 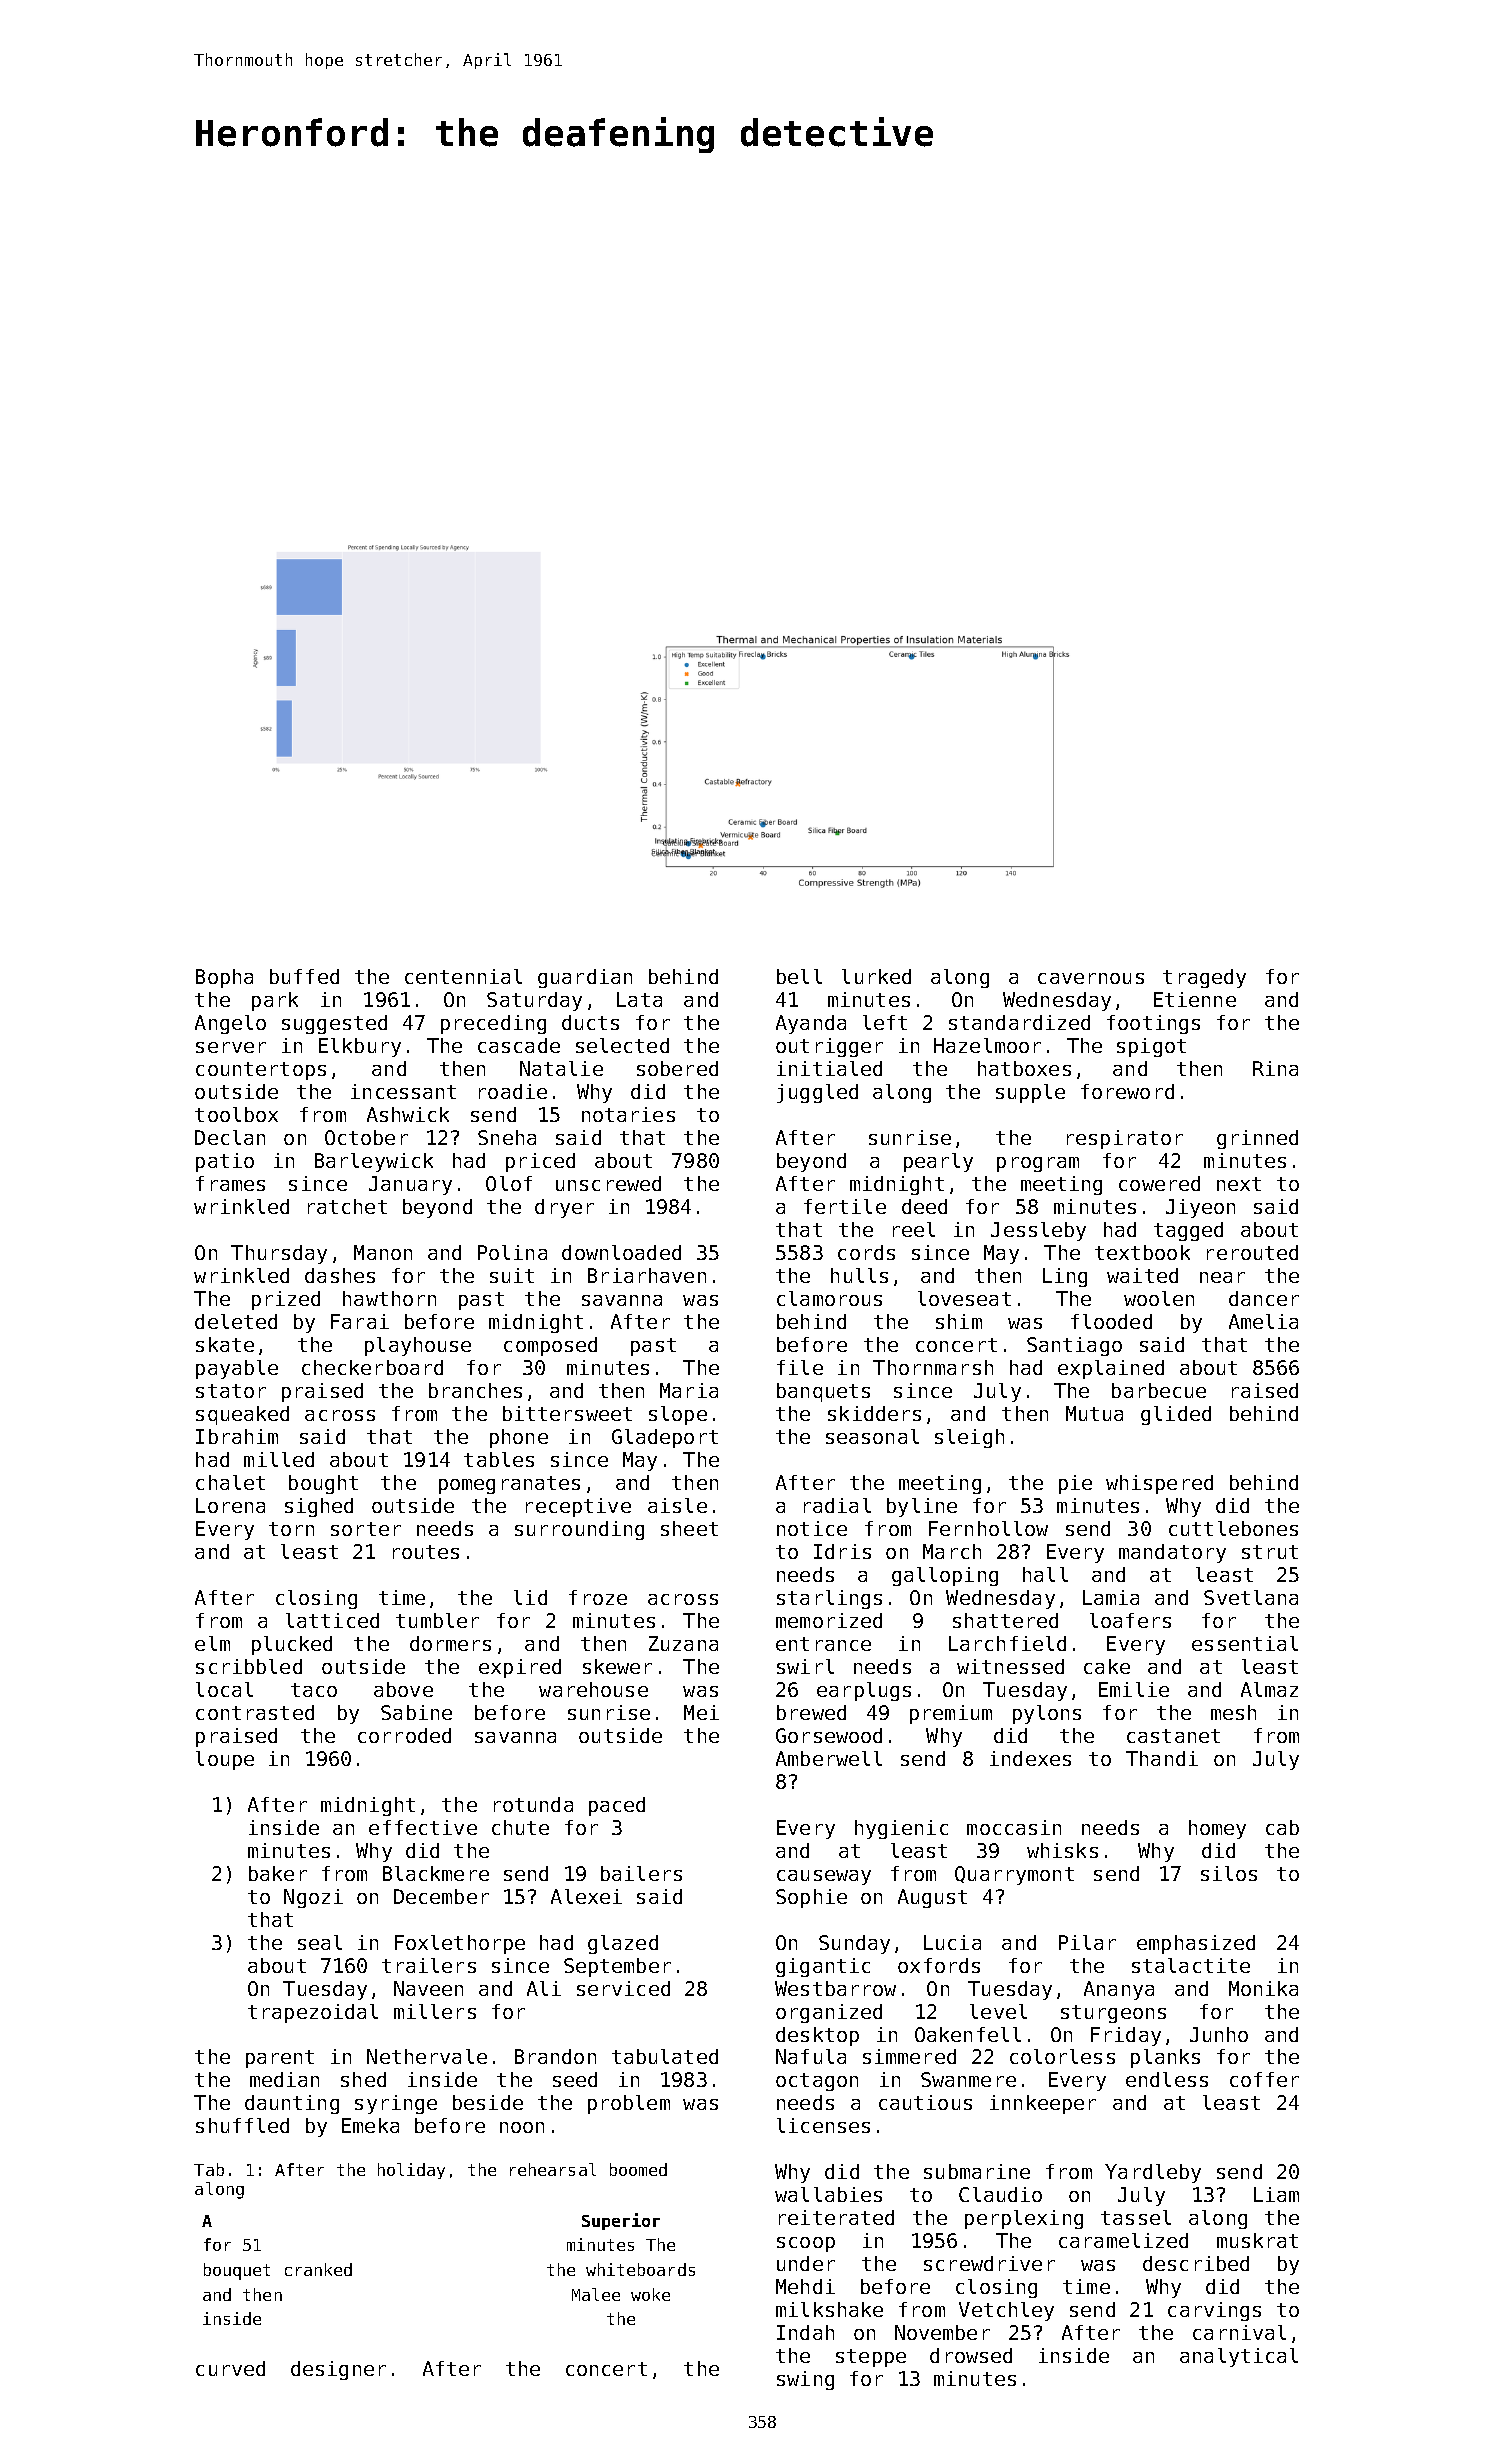 What do you see at coordinates (338, 2370) in the screenshot?
I see `designer` at bounding box center [338, 2370].
